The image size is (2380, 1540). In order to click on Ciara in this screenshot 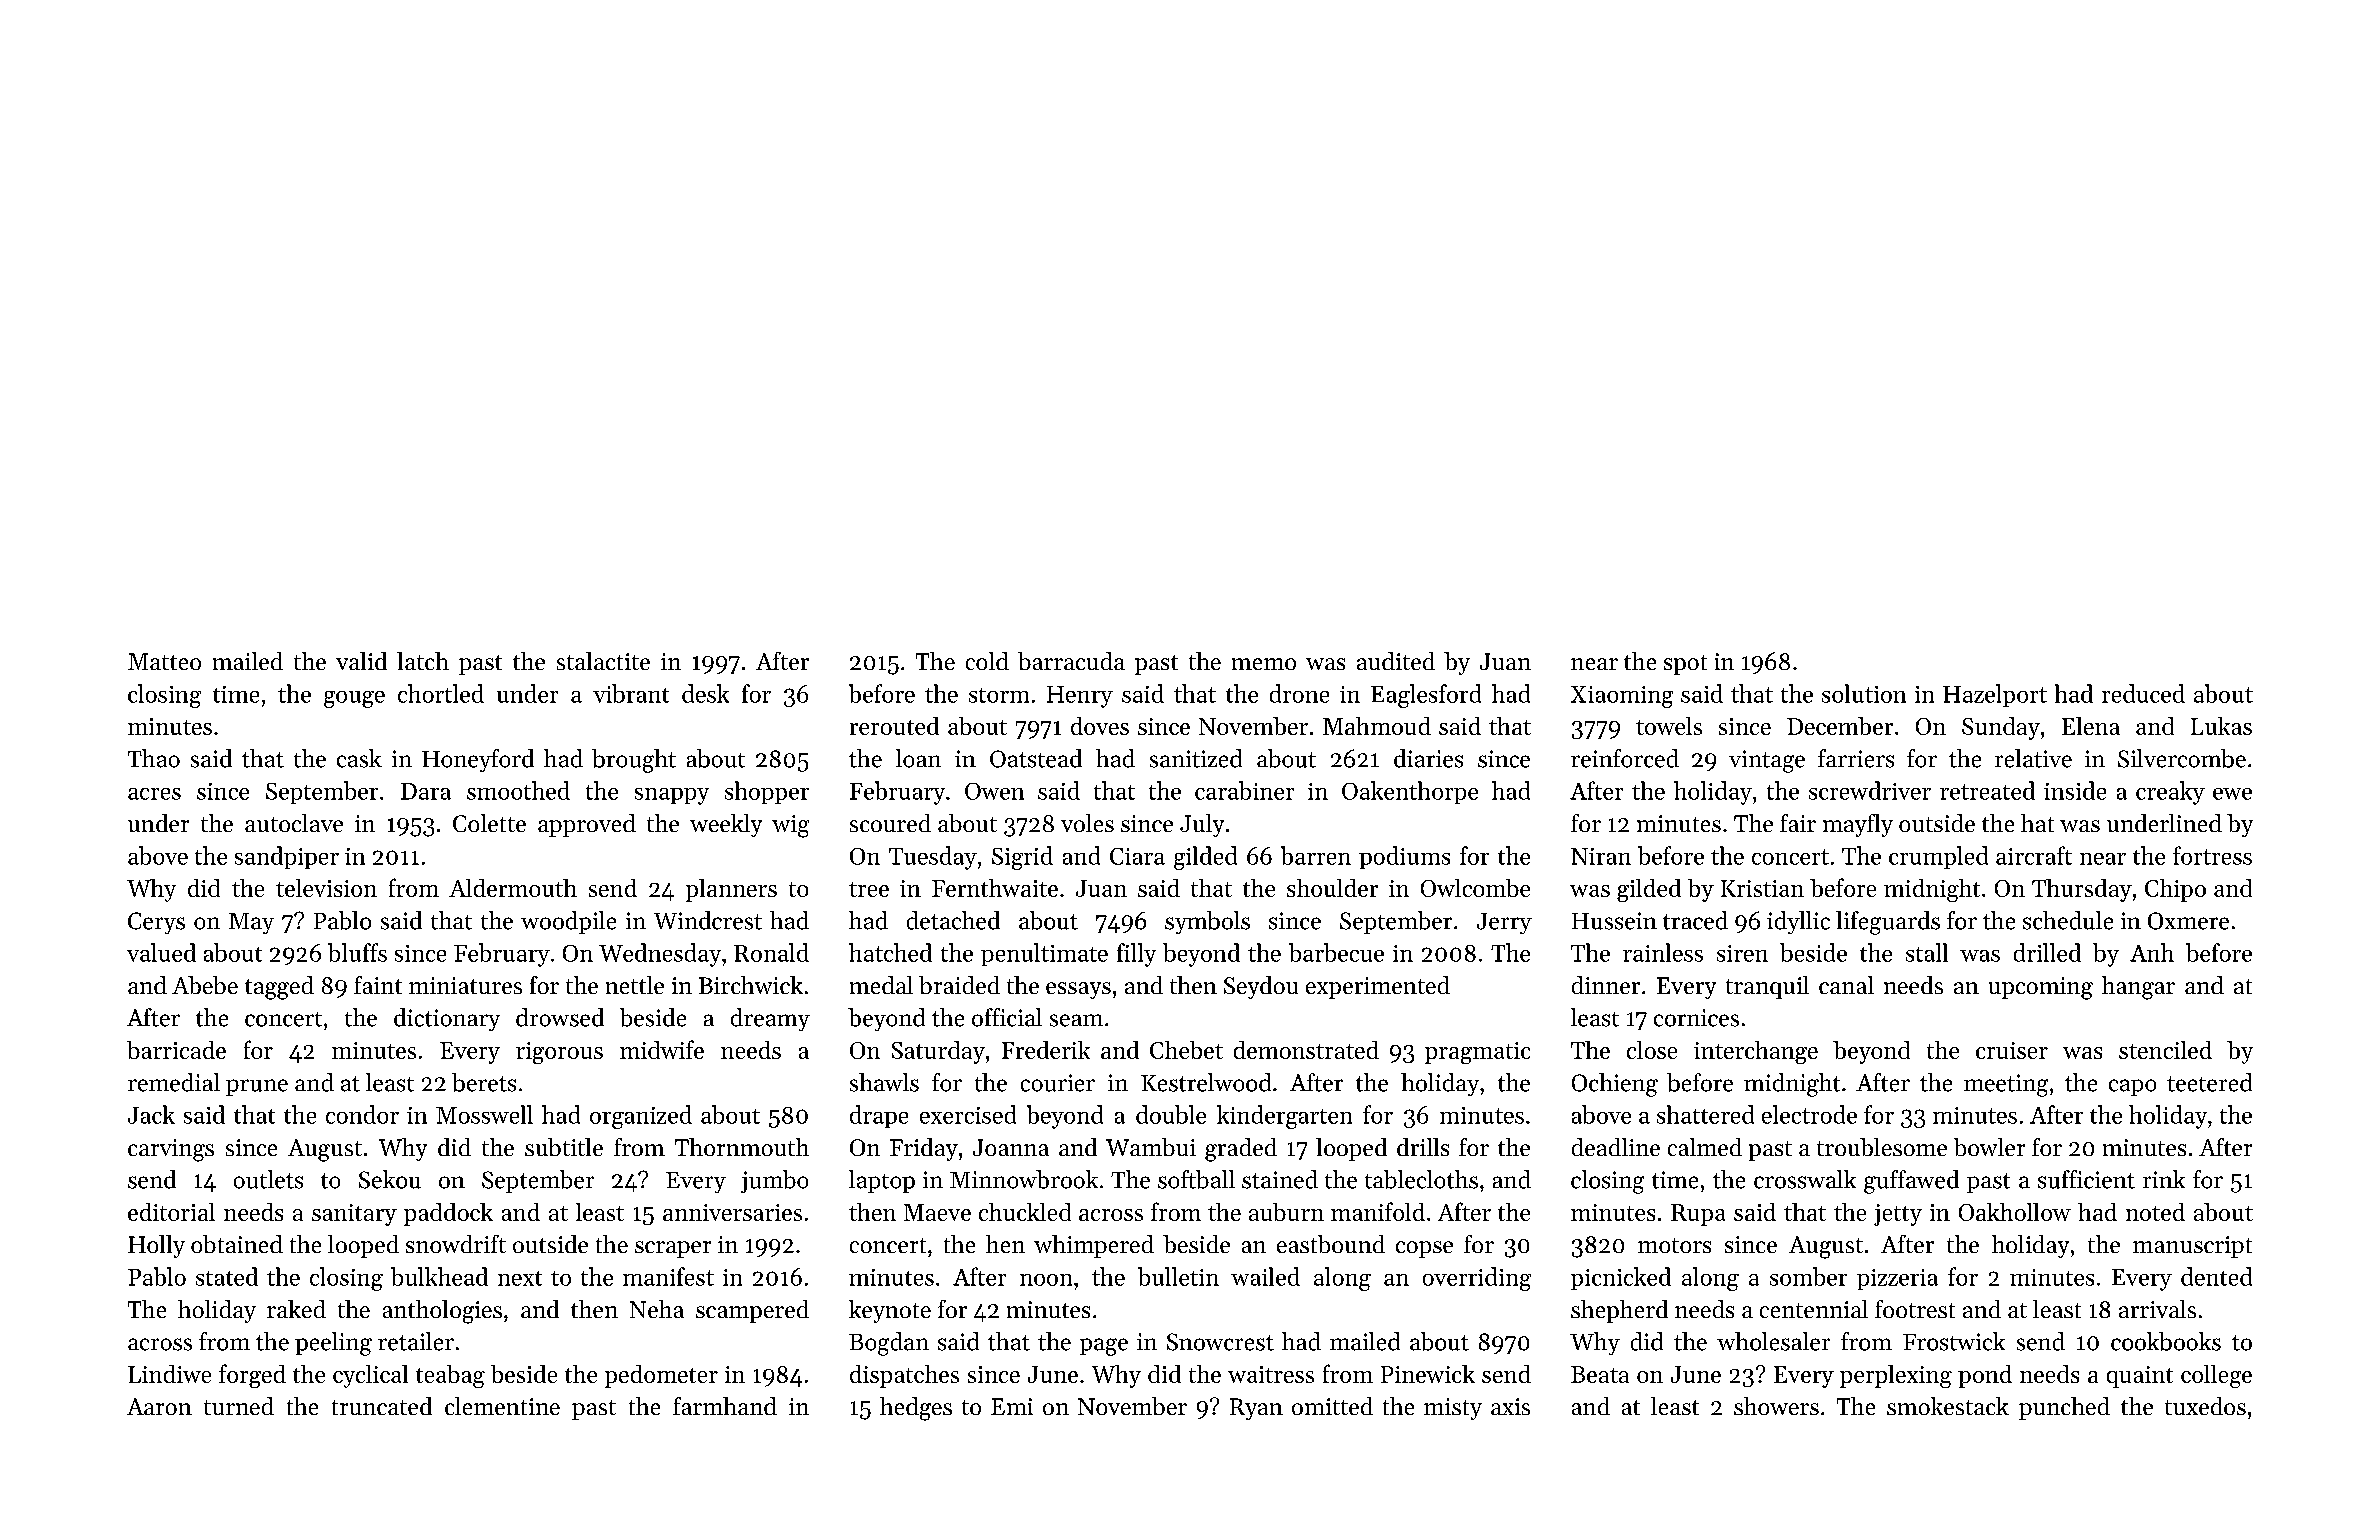, I will do `click(1137, 856)`.
